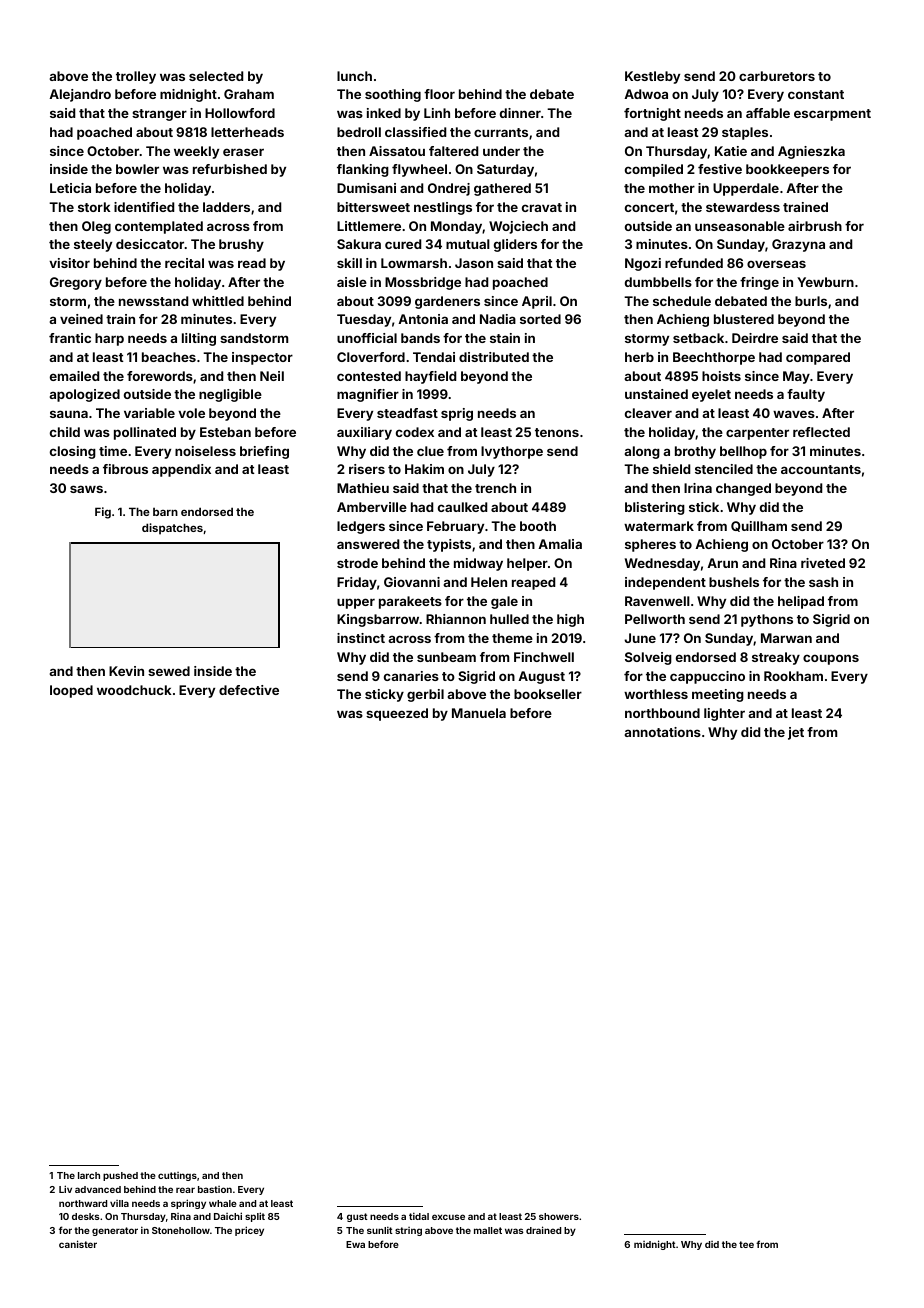 This document has height=1308, width=924. Describe the element at coordinates (560, 544) in the document. I see `Amalia` at that location.
